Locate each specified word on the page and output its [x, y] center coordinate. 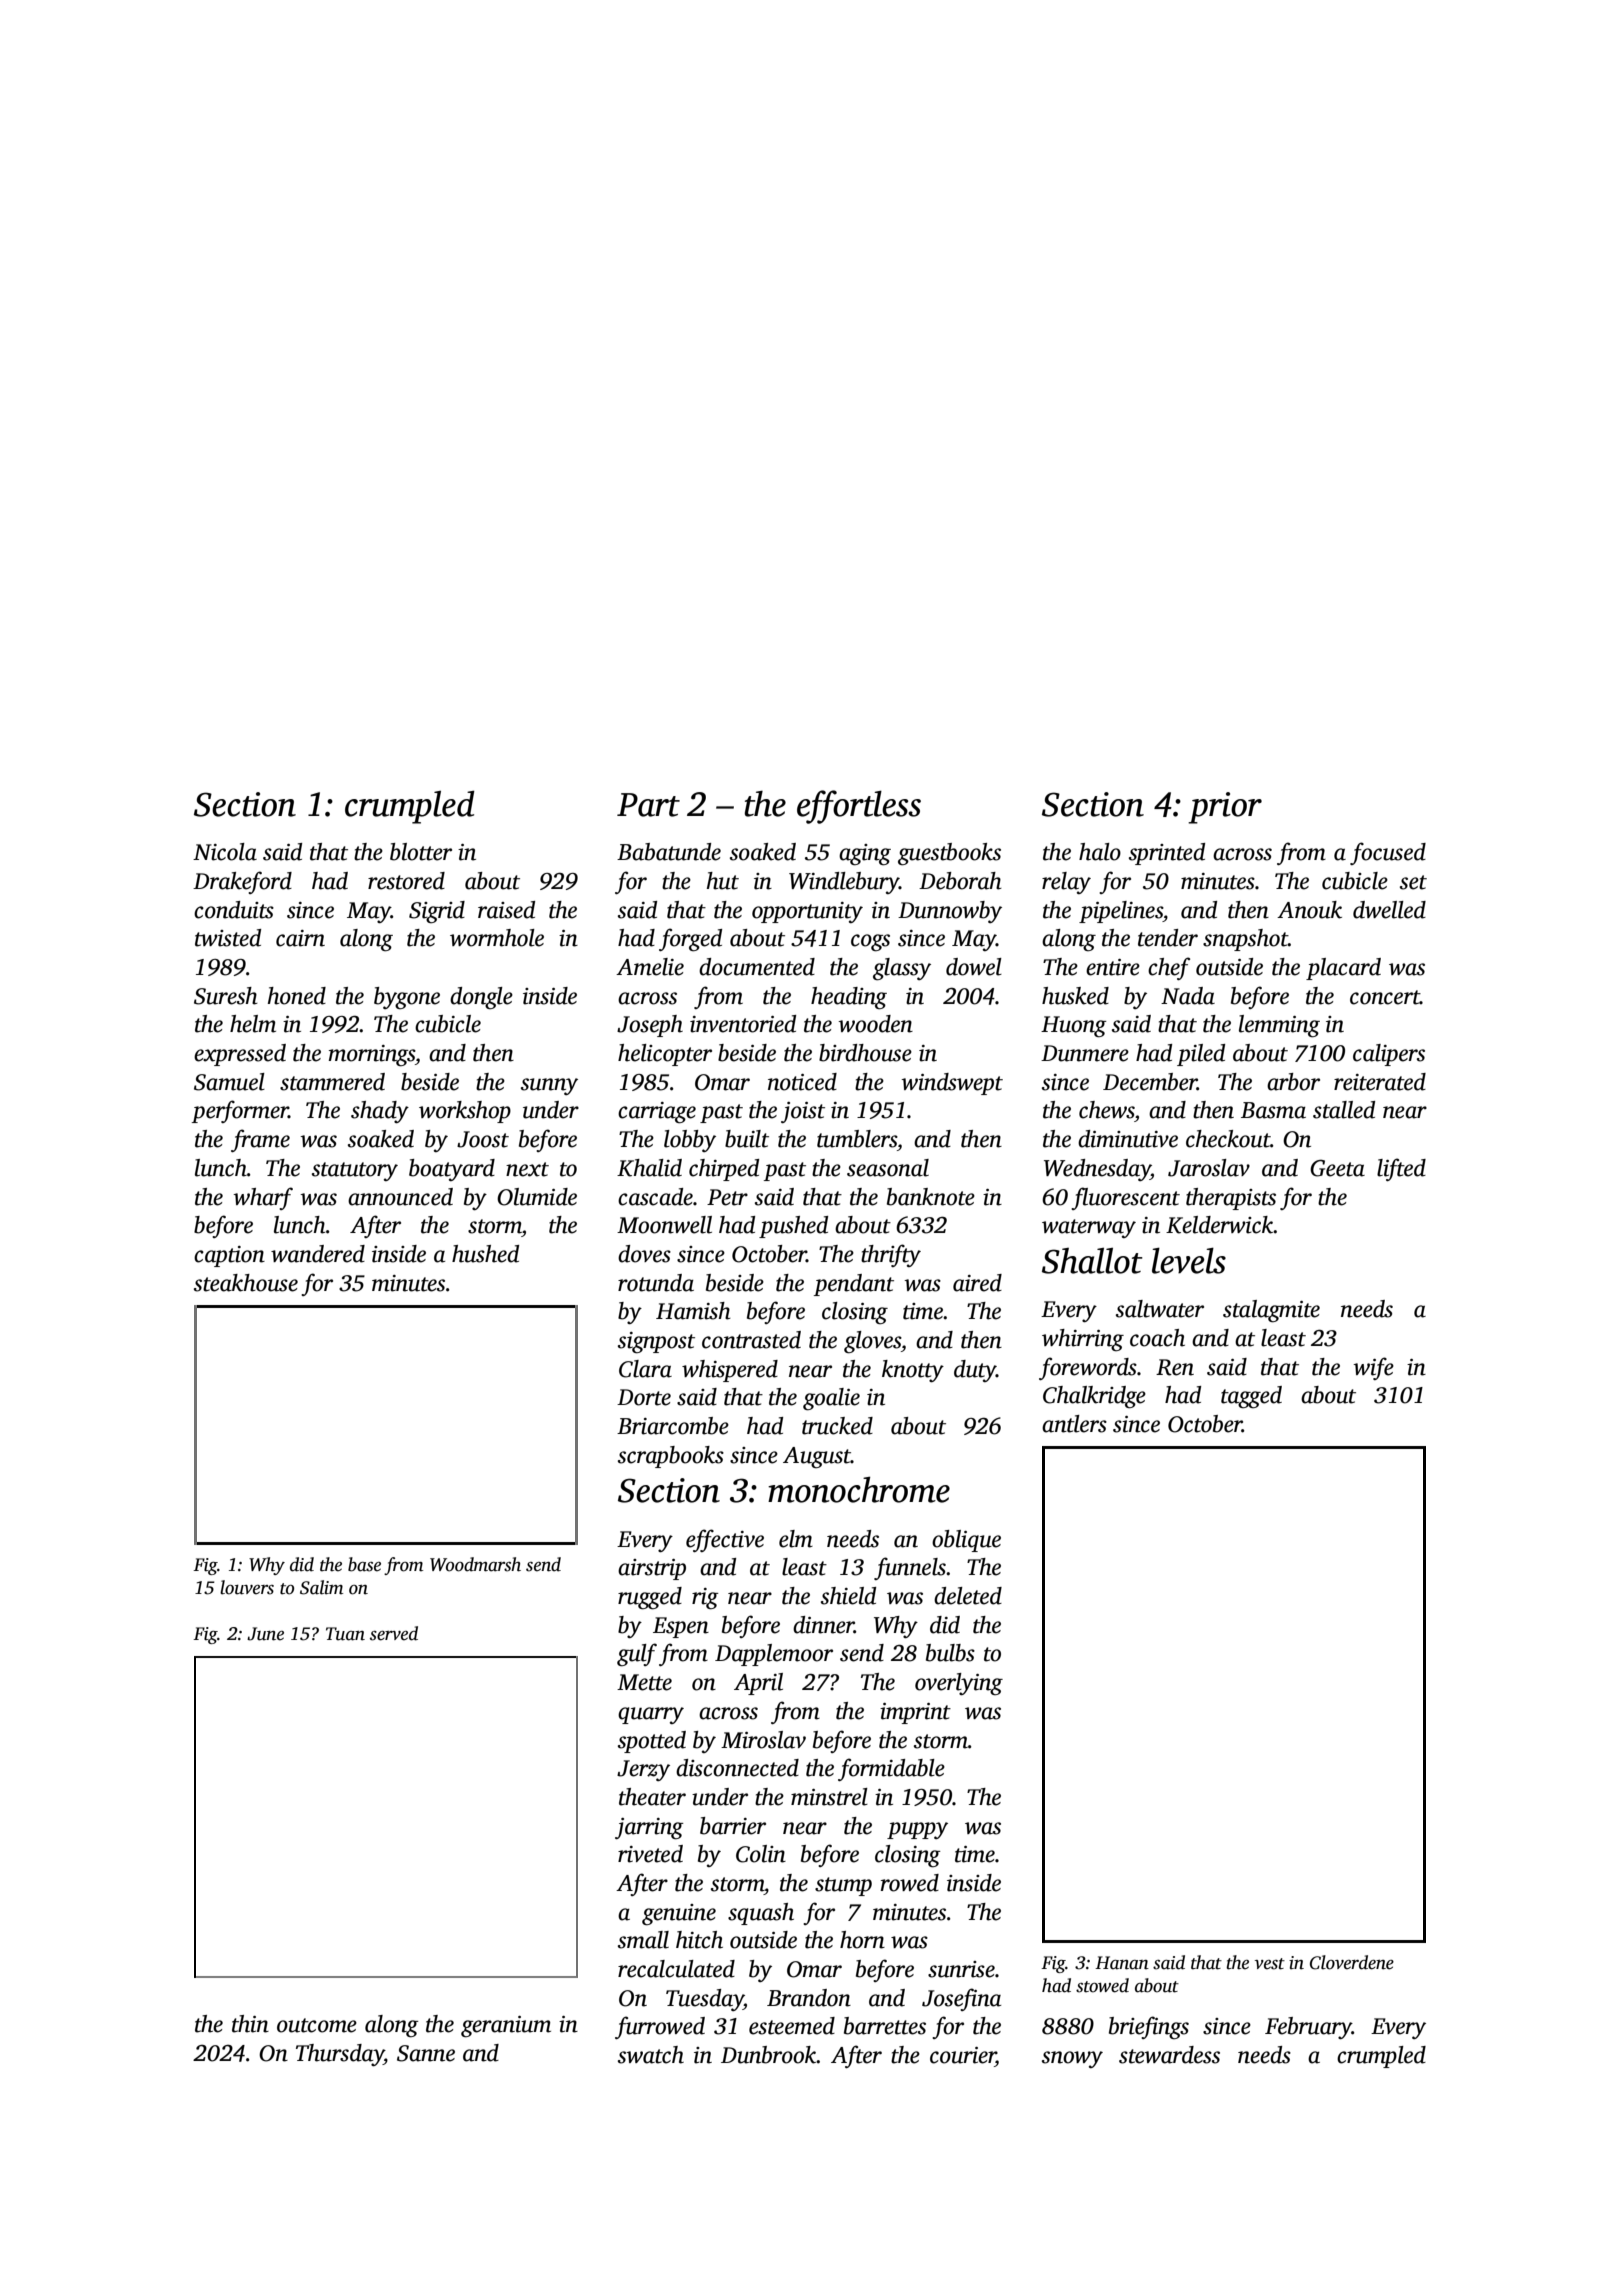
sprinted [1167, 854]
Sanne [426, 2053]
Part [648, 805]
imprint [915, 1713]
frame [260, 1140]
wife [1373, 1368]
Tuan [345, 1634]
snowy [1072, 2059]
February [1308, 2028]
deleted [968, 1596]
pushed [793, 1227]
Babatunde [669, 852]
